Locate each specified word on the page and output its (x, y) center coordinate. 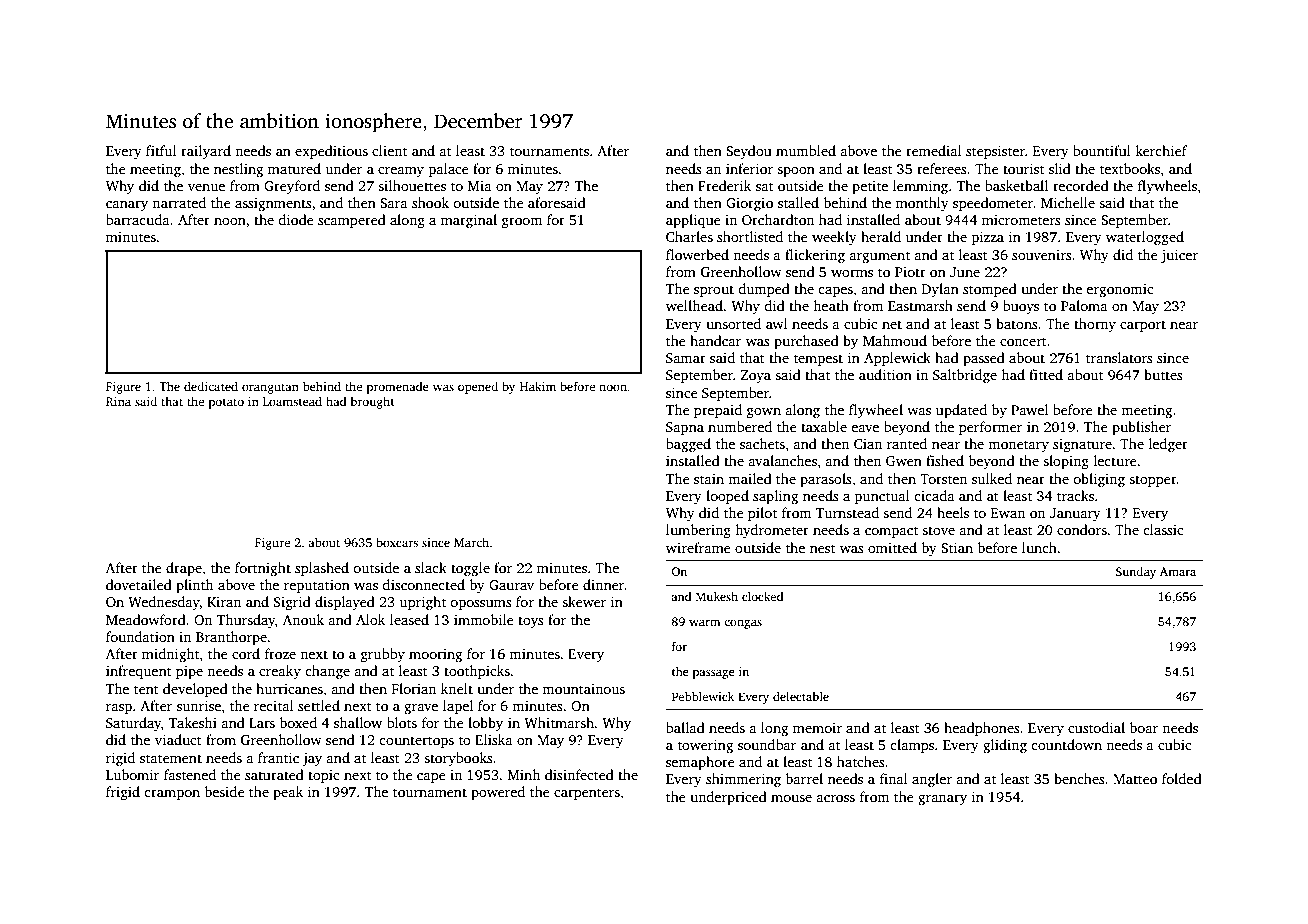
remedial (934, 150)
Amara (1178, 571)
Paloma (1084, 305)
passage (714, 674)
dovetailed (139, 584)
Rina (118, 401)
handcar (715, 340)
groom (522, 223)
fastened (190, 774)
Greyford (292, 187)
